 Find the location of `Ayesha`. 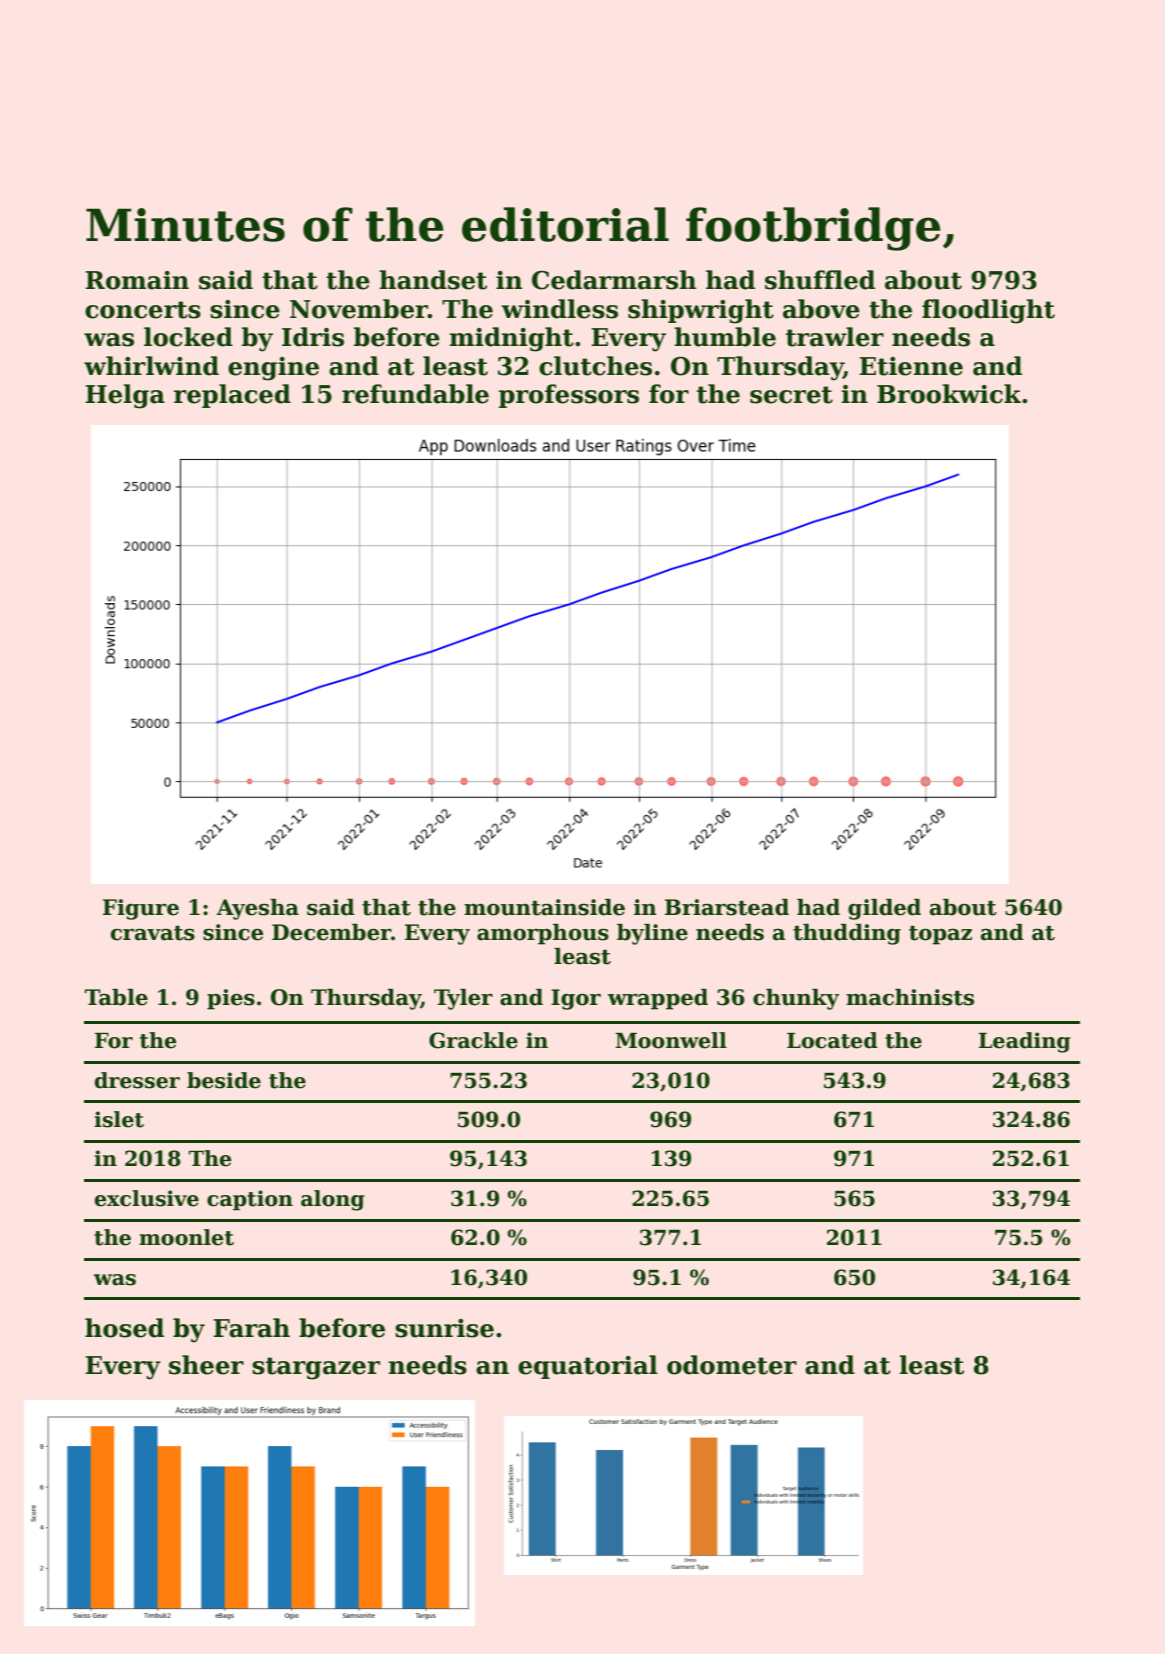

Ayesha is located at coordinates (257, 909).
